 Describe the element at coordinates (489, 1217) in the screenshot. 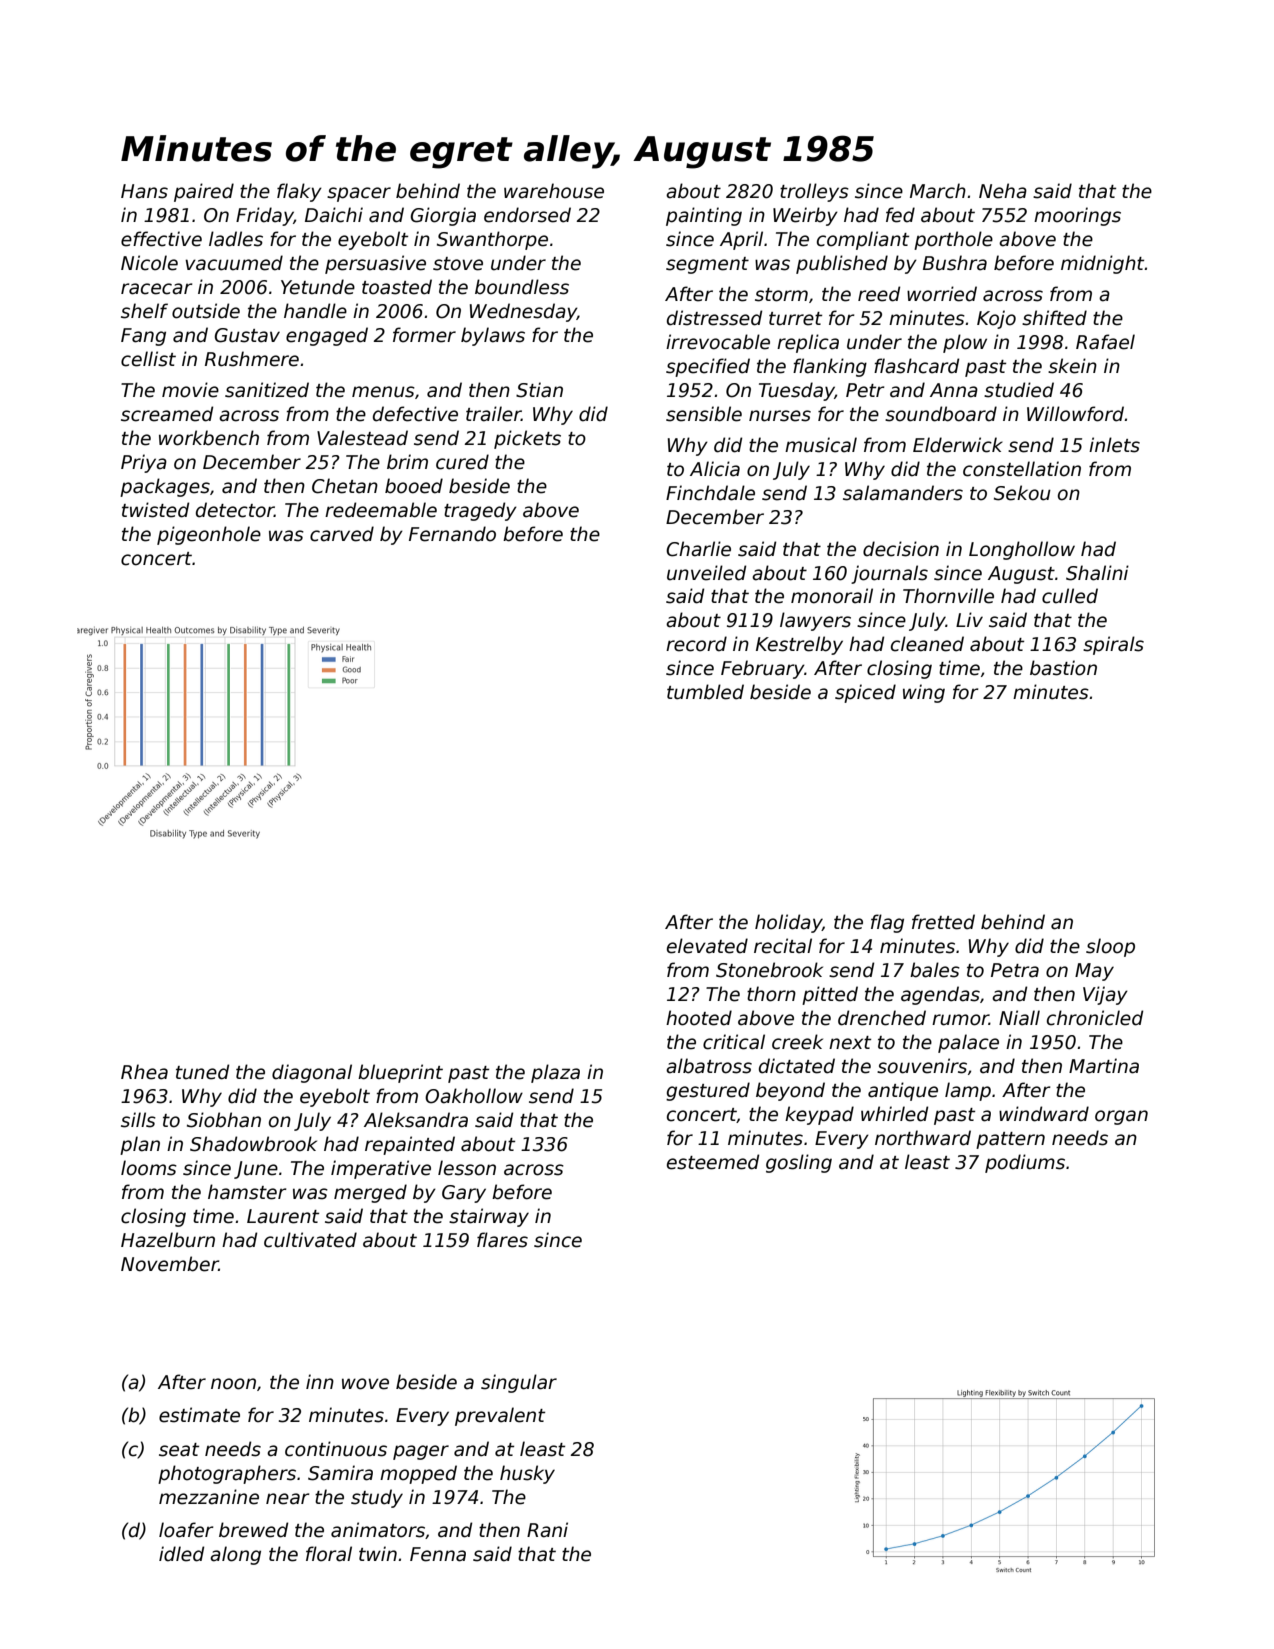

I see `stairway` at that location.
